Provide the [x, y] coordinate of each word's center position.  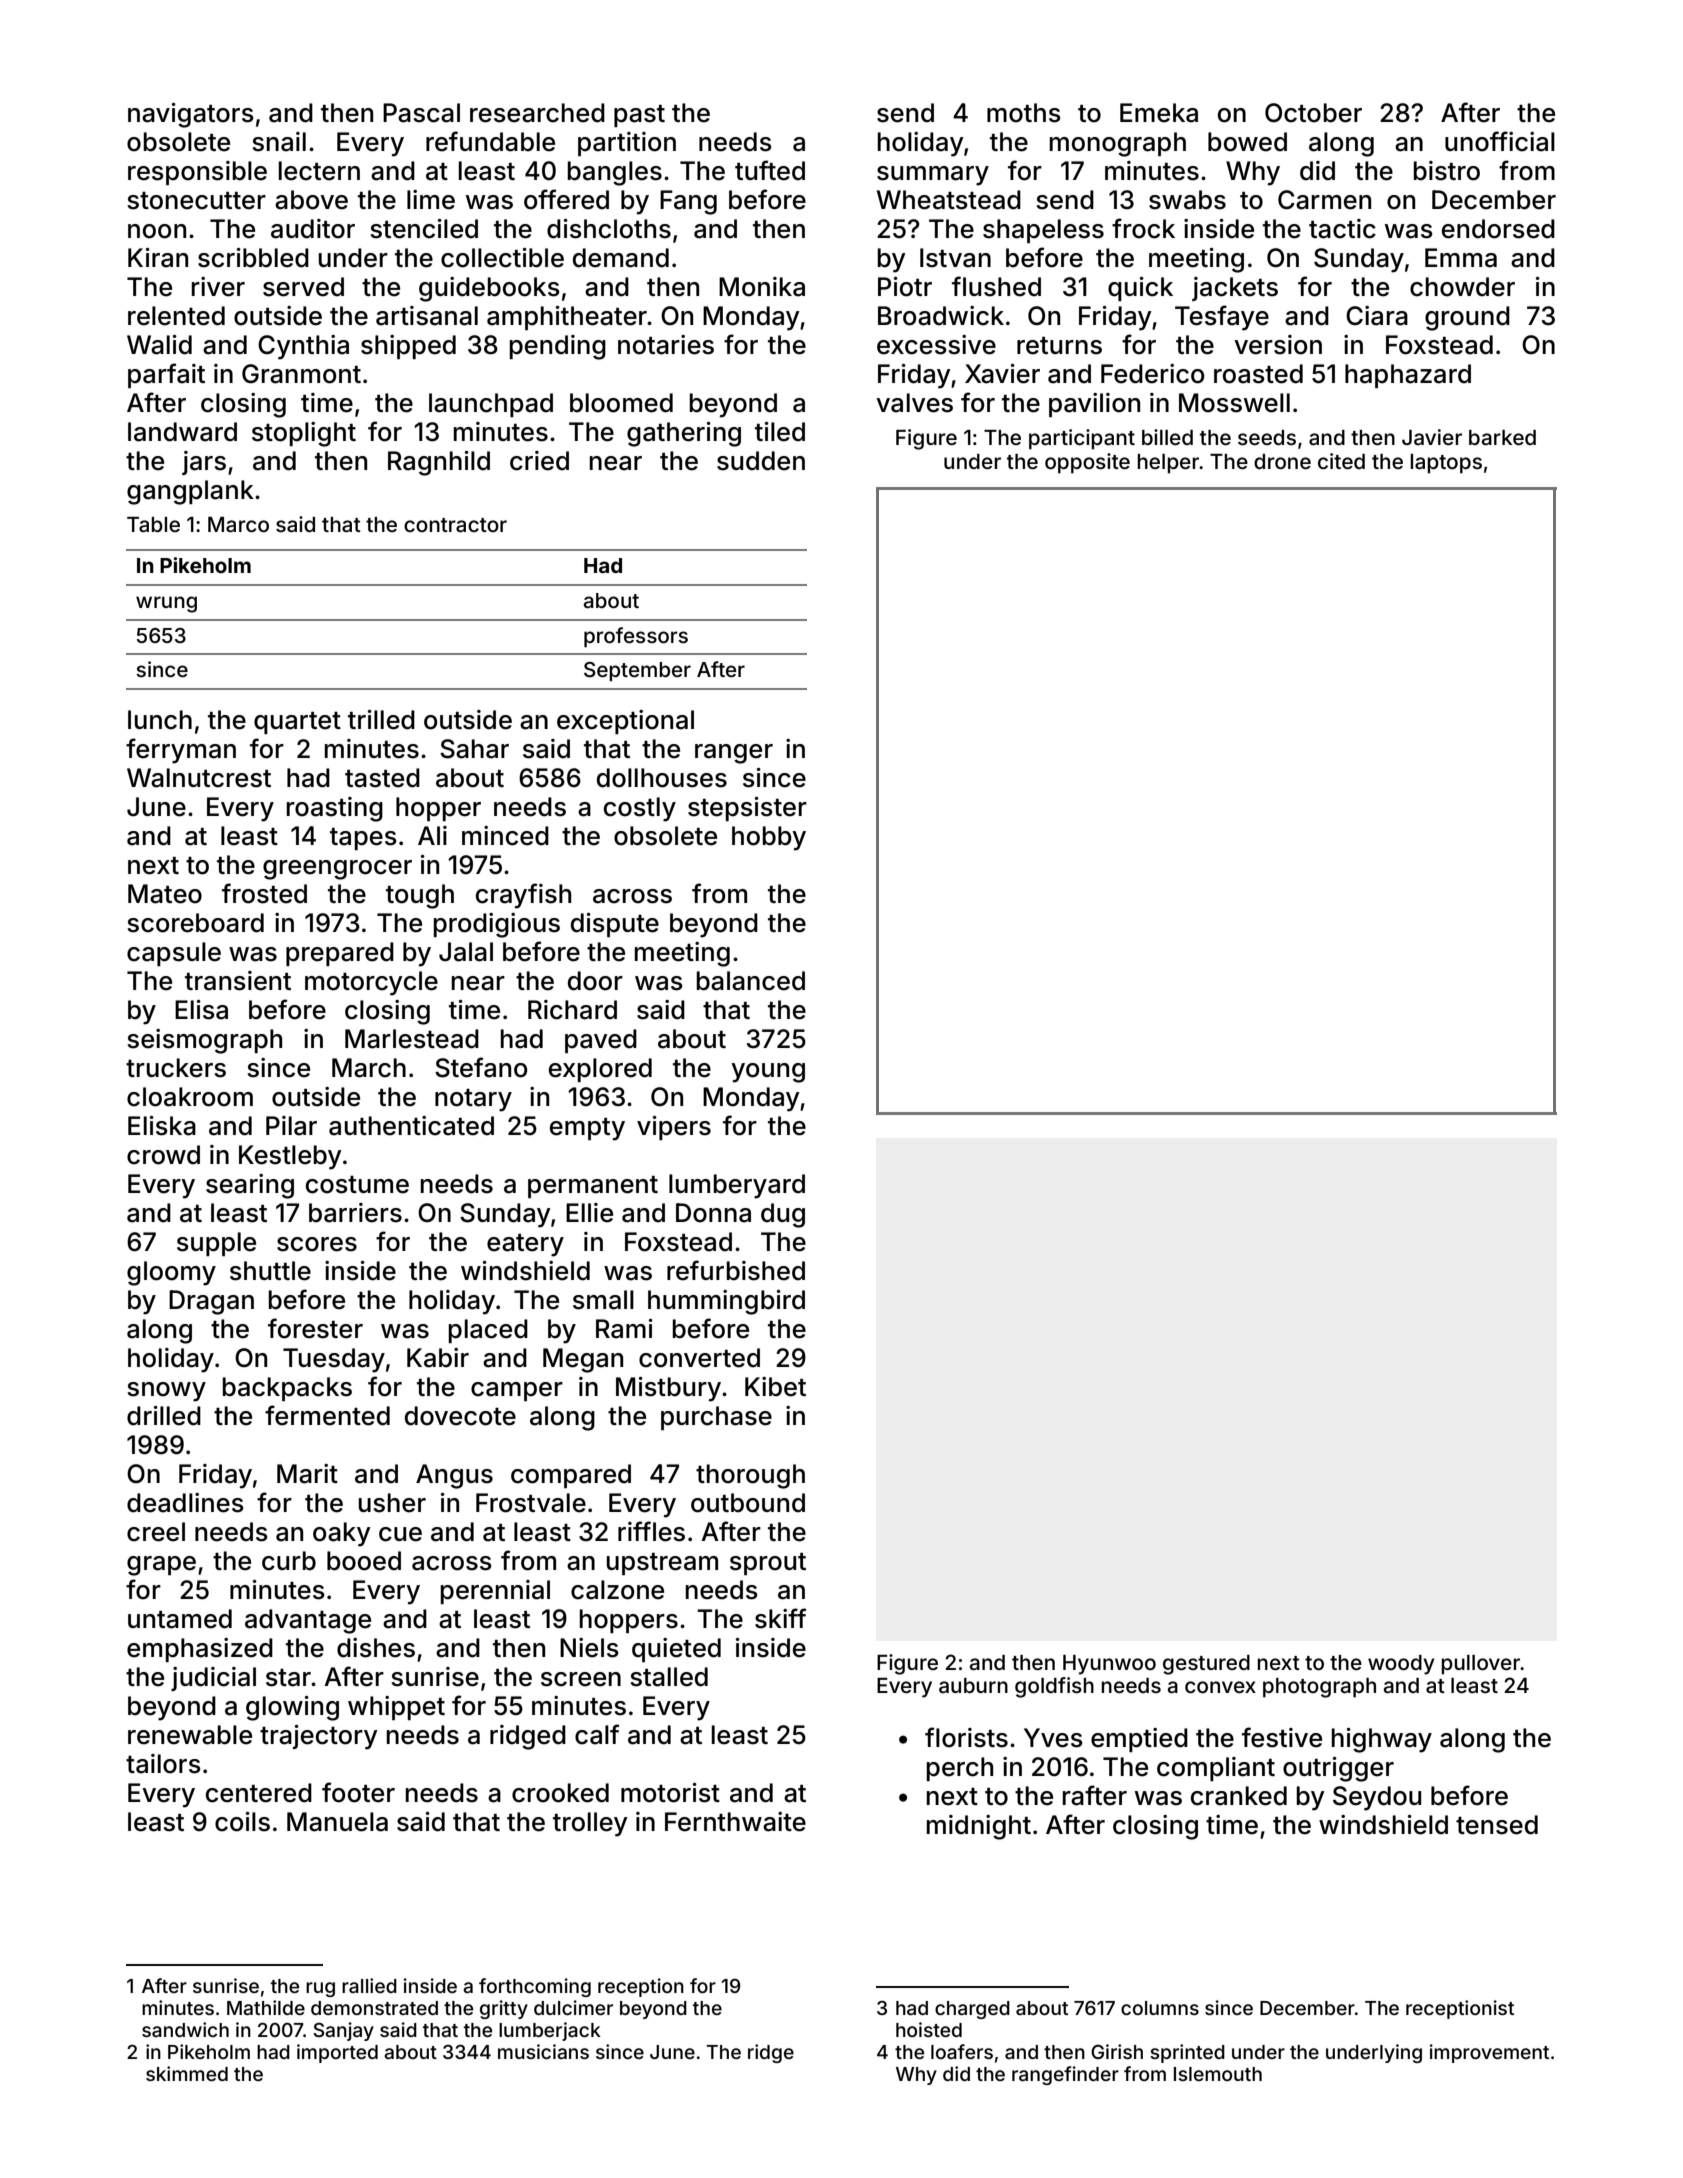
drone [1282, 461]
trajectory [319, 1737]
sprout [768, 1564]
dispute [615, 925]
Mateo [165, 894]
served [303, 287]
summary [933, 176]
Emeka [1159, 113]
